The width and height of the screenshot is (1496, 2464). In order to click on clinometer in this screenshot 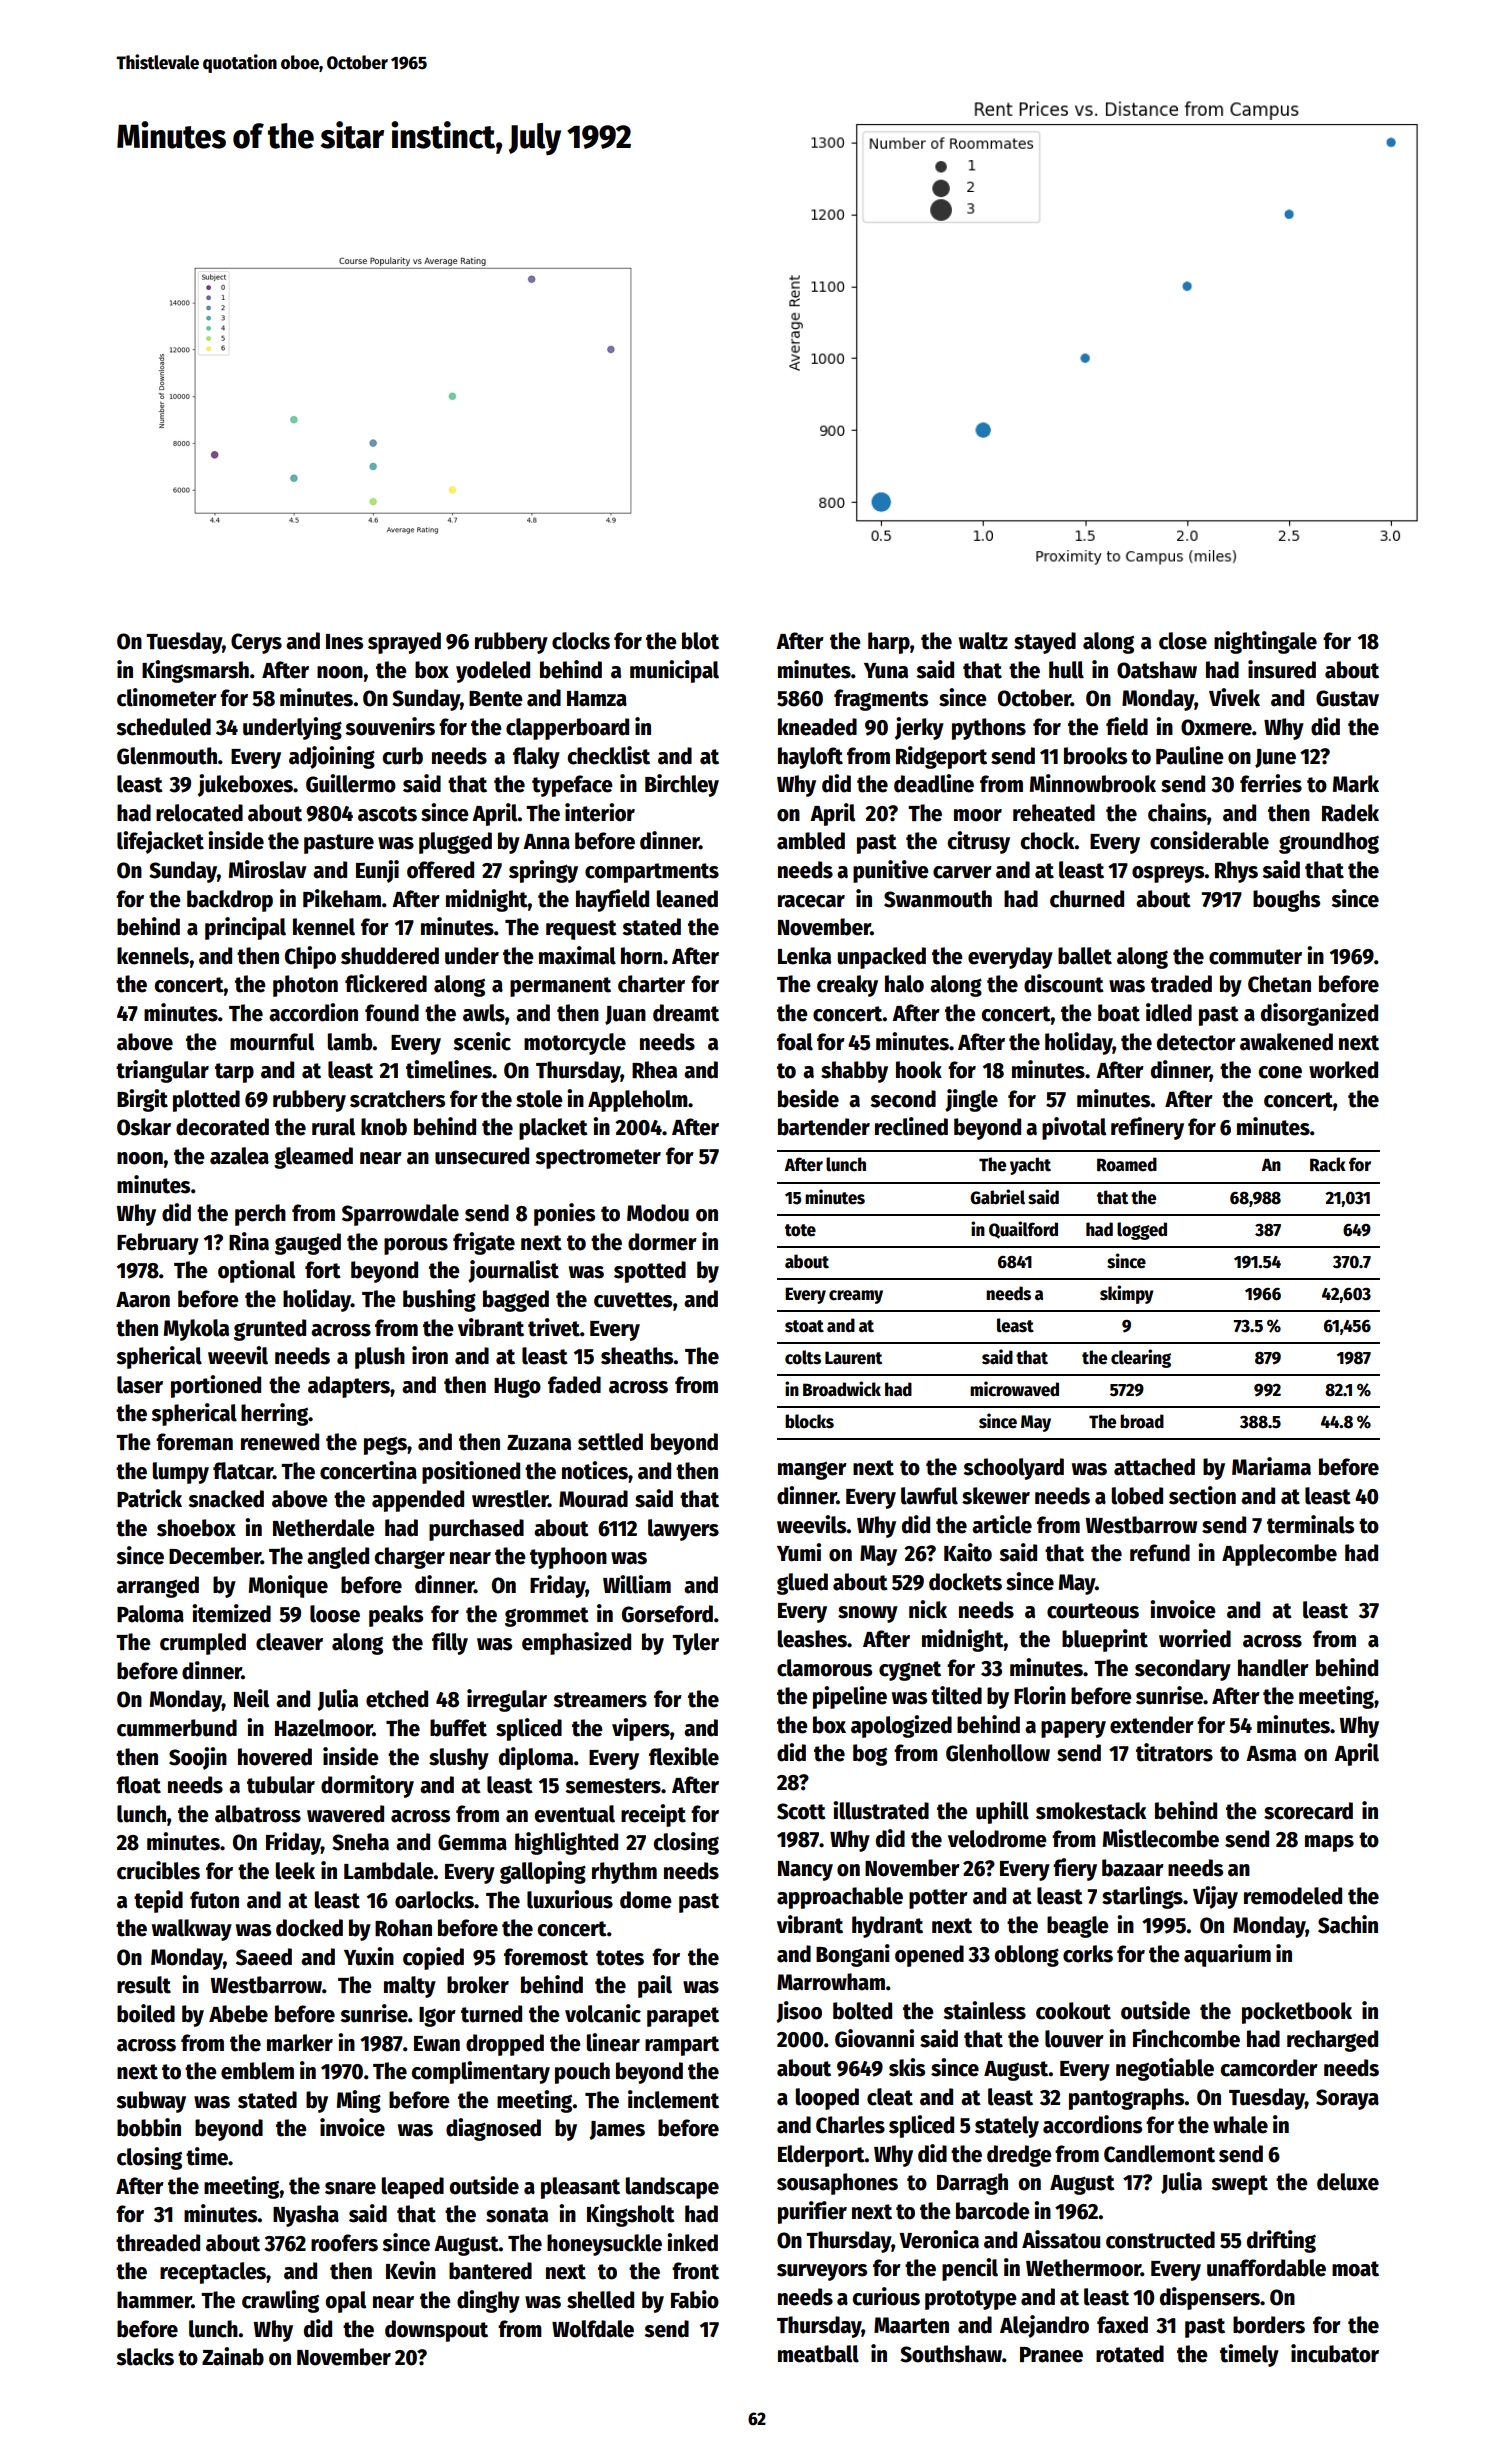, I will do `click(167, 697)`.
